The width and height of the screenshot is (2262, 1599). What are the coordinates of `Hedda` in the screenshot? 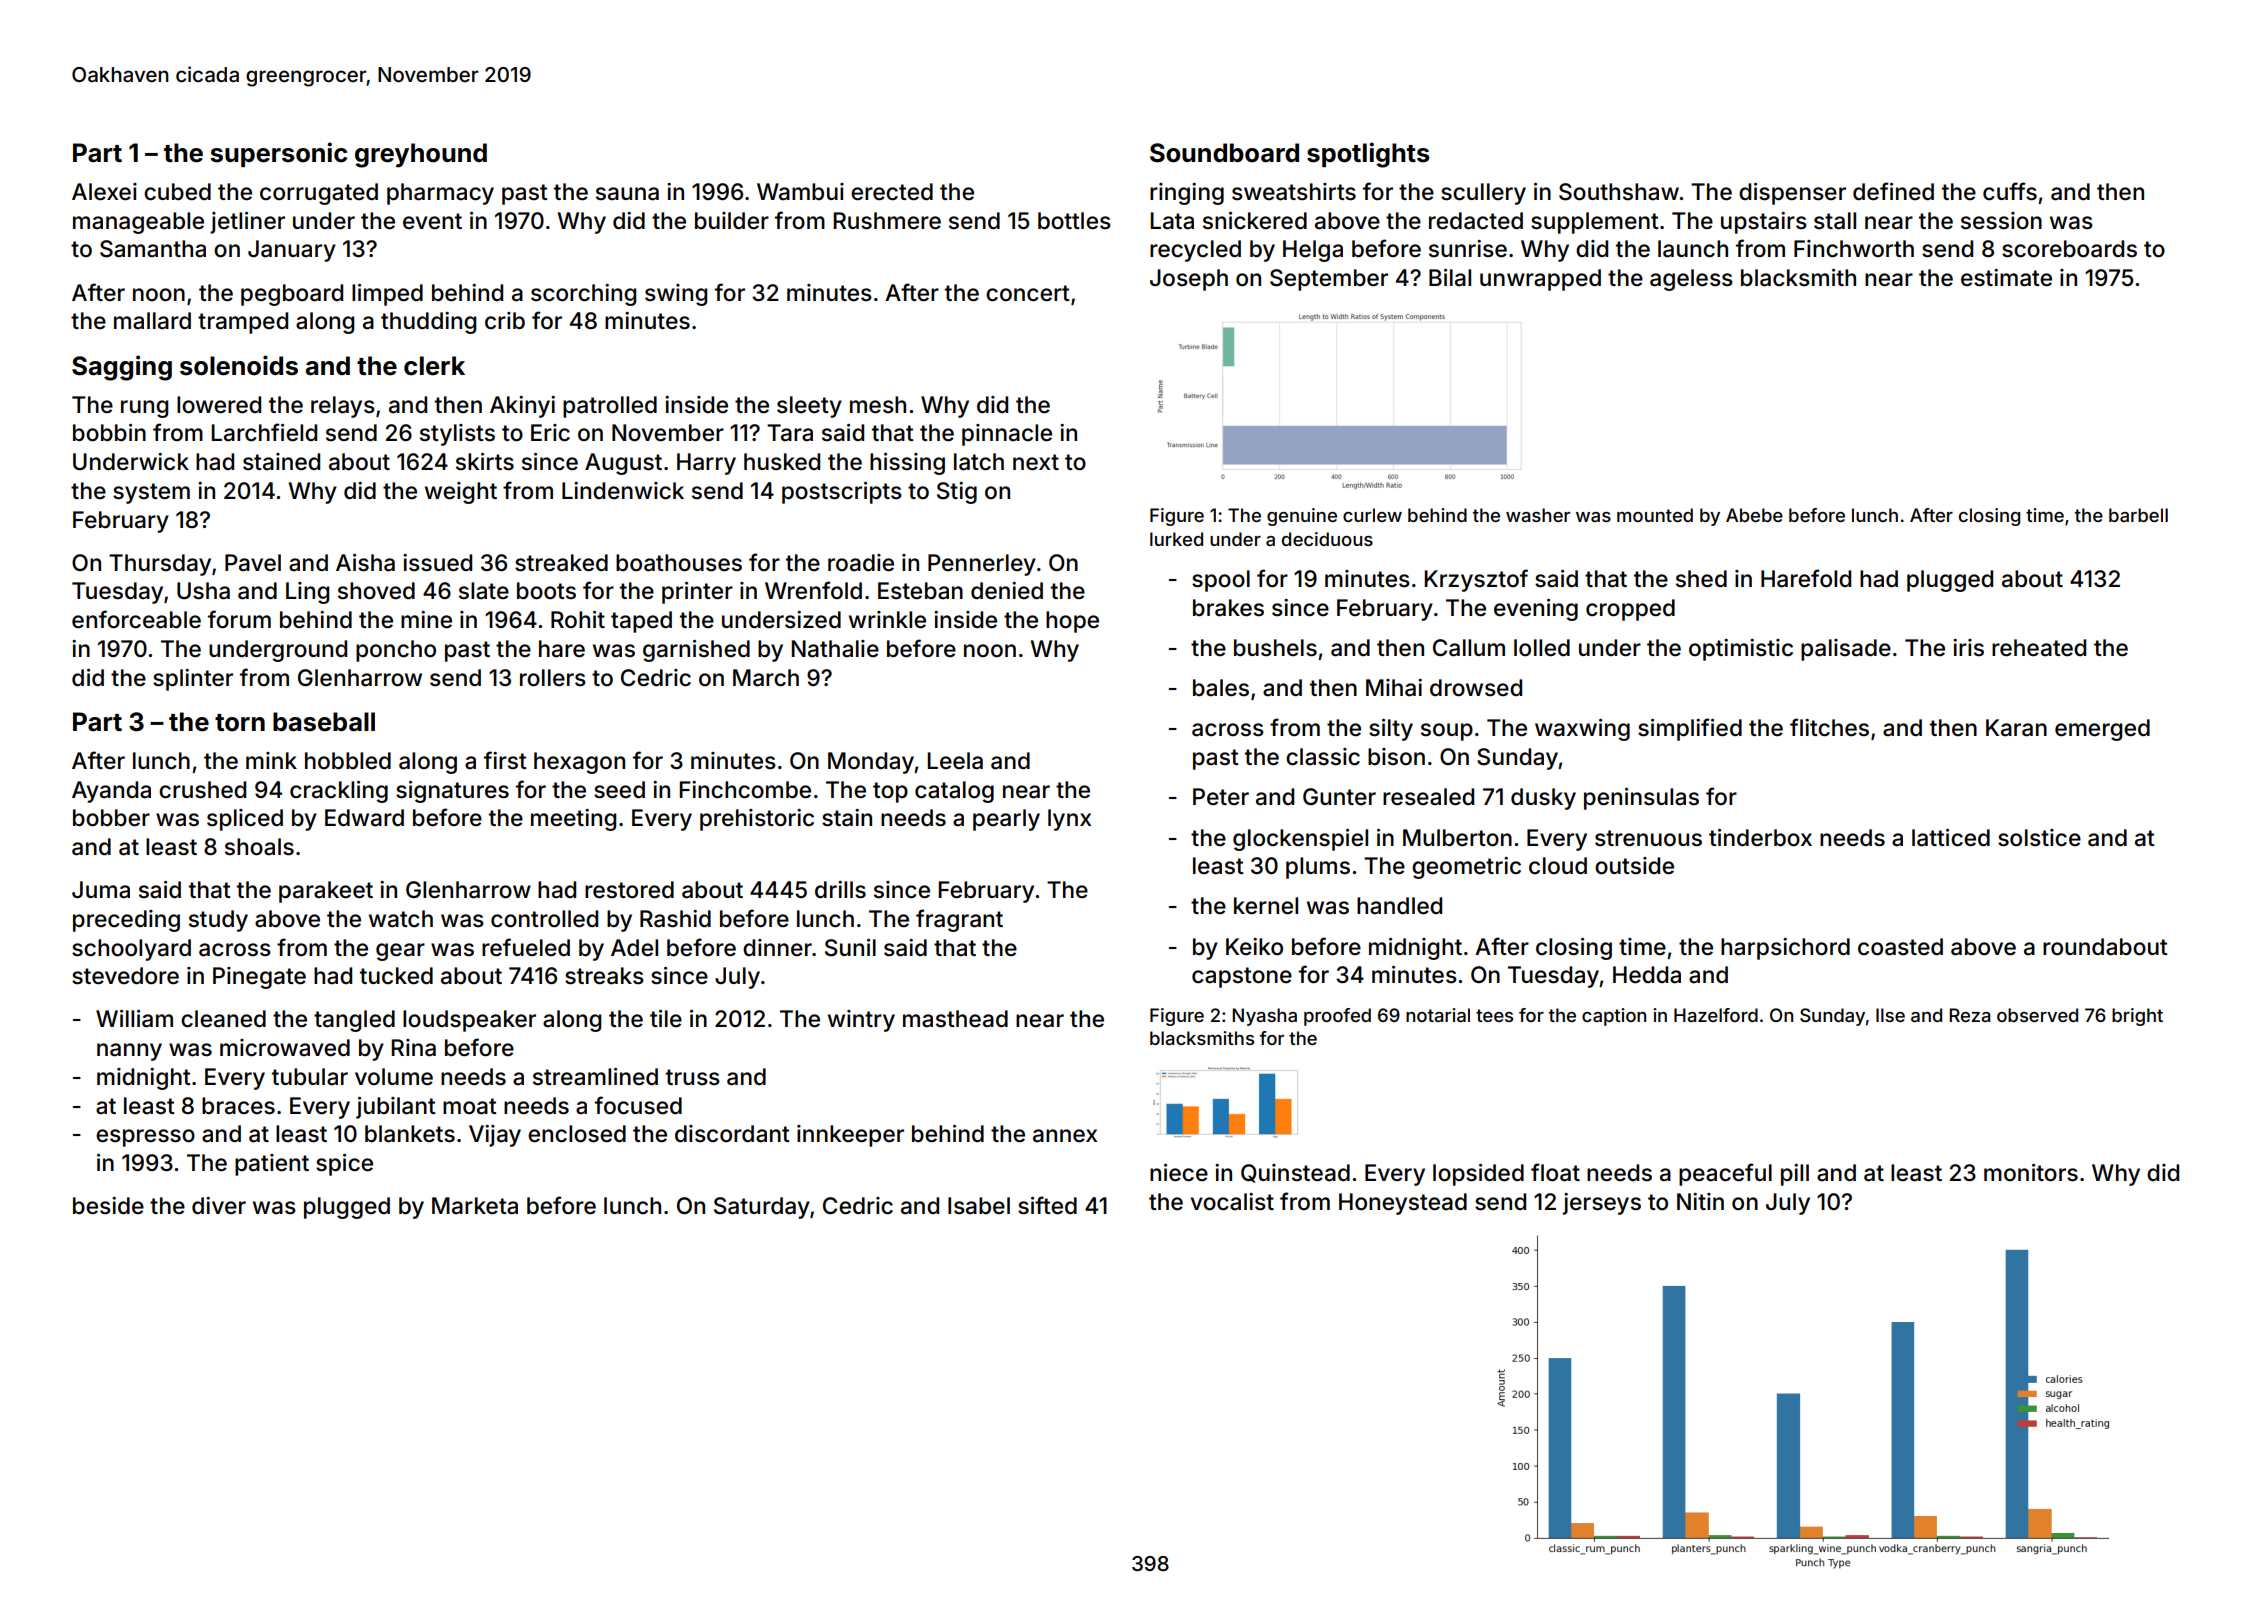 It's located at (1647, 975).
